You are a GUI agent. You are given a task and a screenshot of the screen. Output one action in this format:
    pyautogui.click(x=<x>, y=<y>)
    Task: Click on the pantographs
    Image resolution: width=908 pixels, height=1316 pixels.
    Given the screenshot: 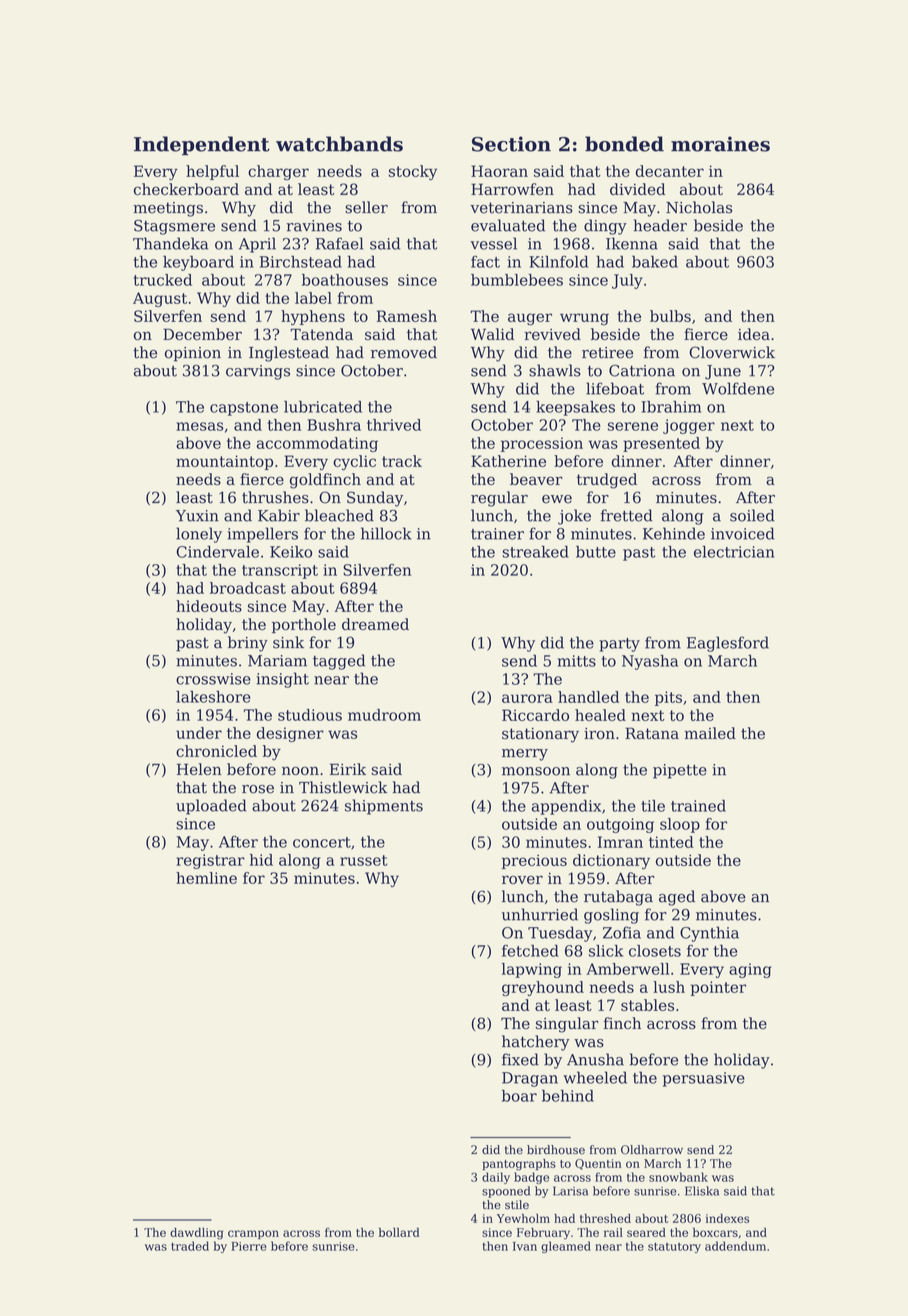 What is the action you would take?
    pyautogui.click(x=519, y=1165)
